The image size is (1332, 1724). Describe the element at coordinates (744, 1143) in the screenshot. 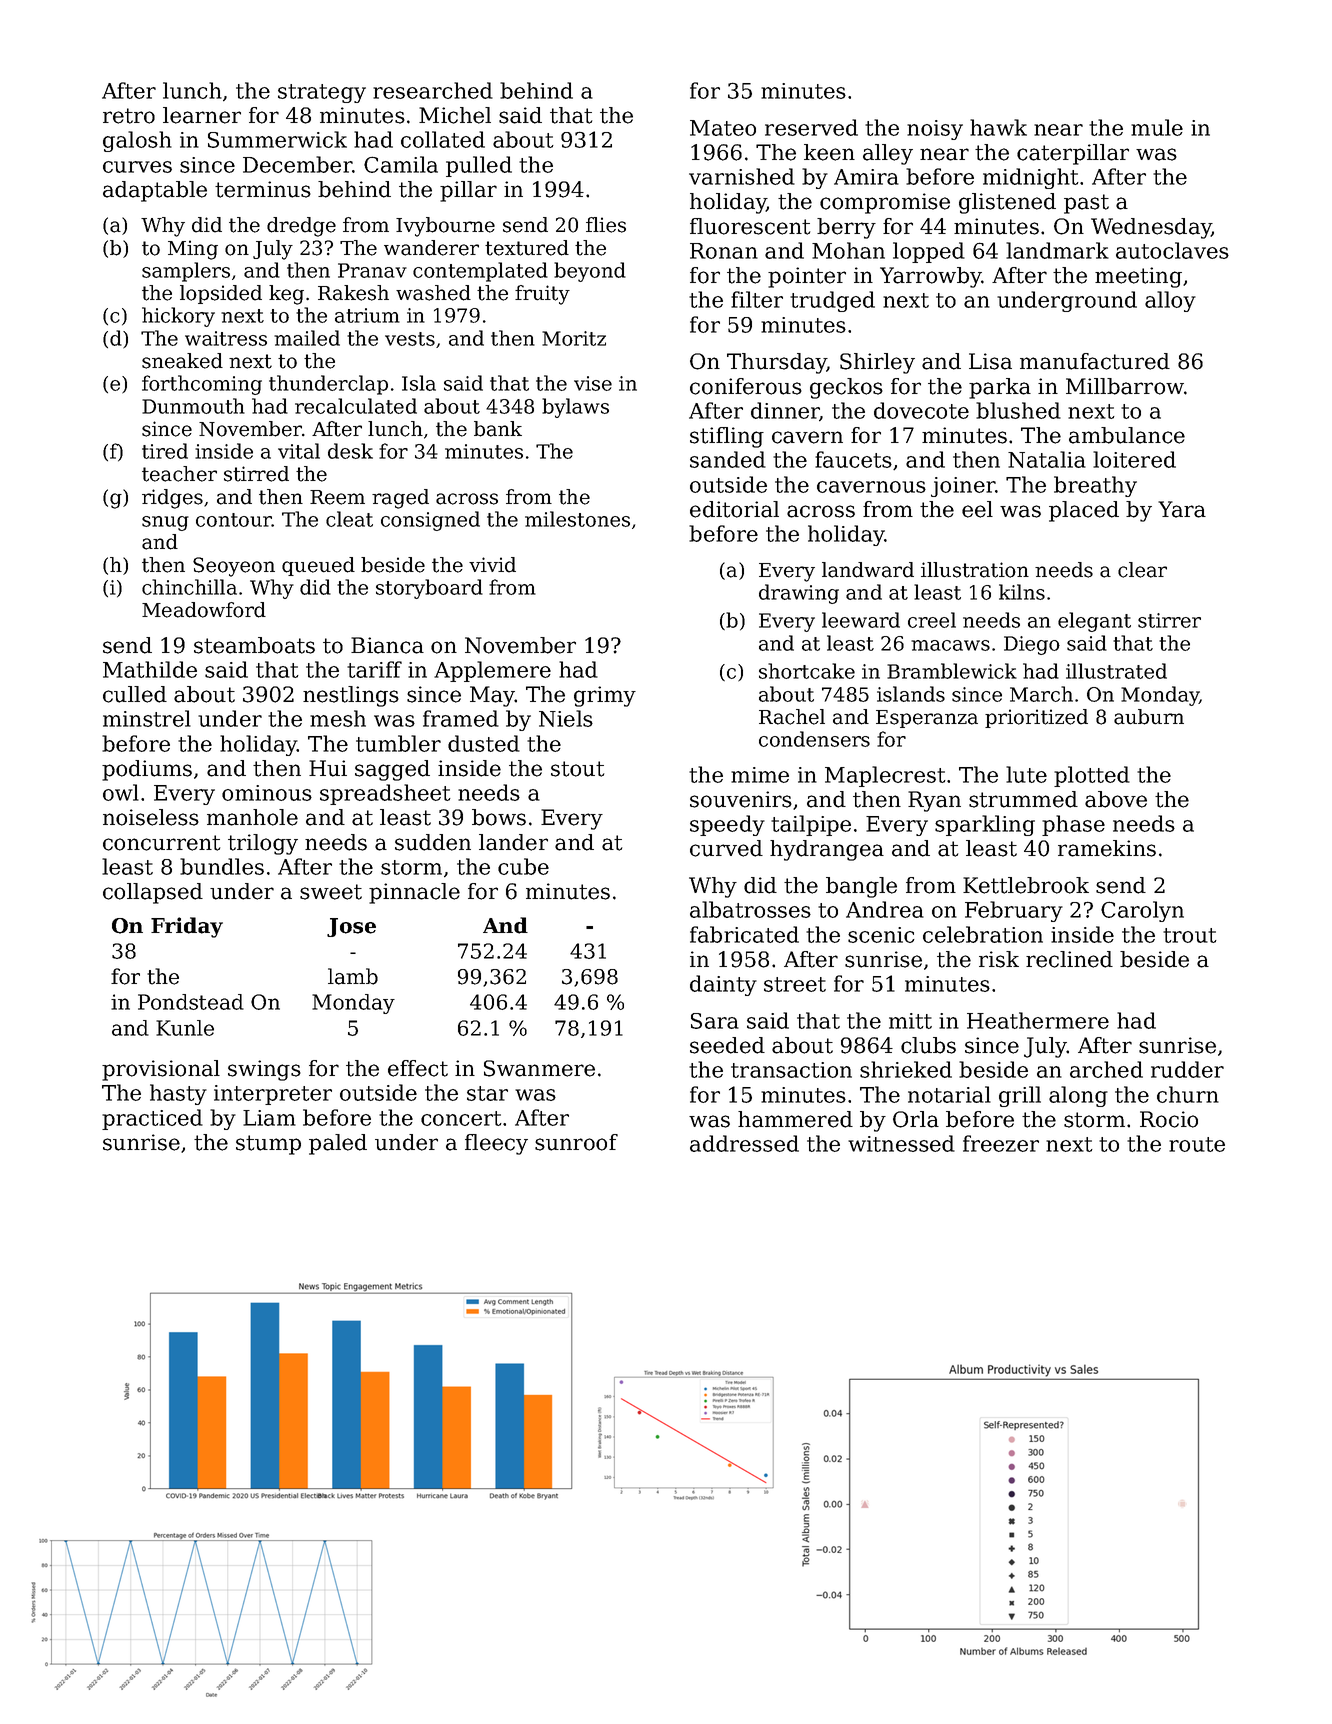

I see `addressed` at that location.
